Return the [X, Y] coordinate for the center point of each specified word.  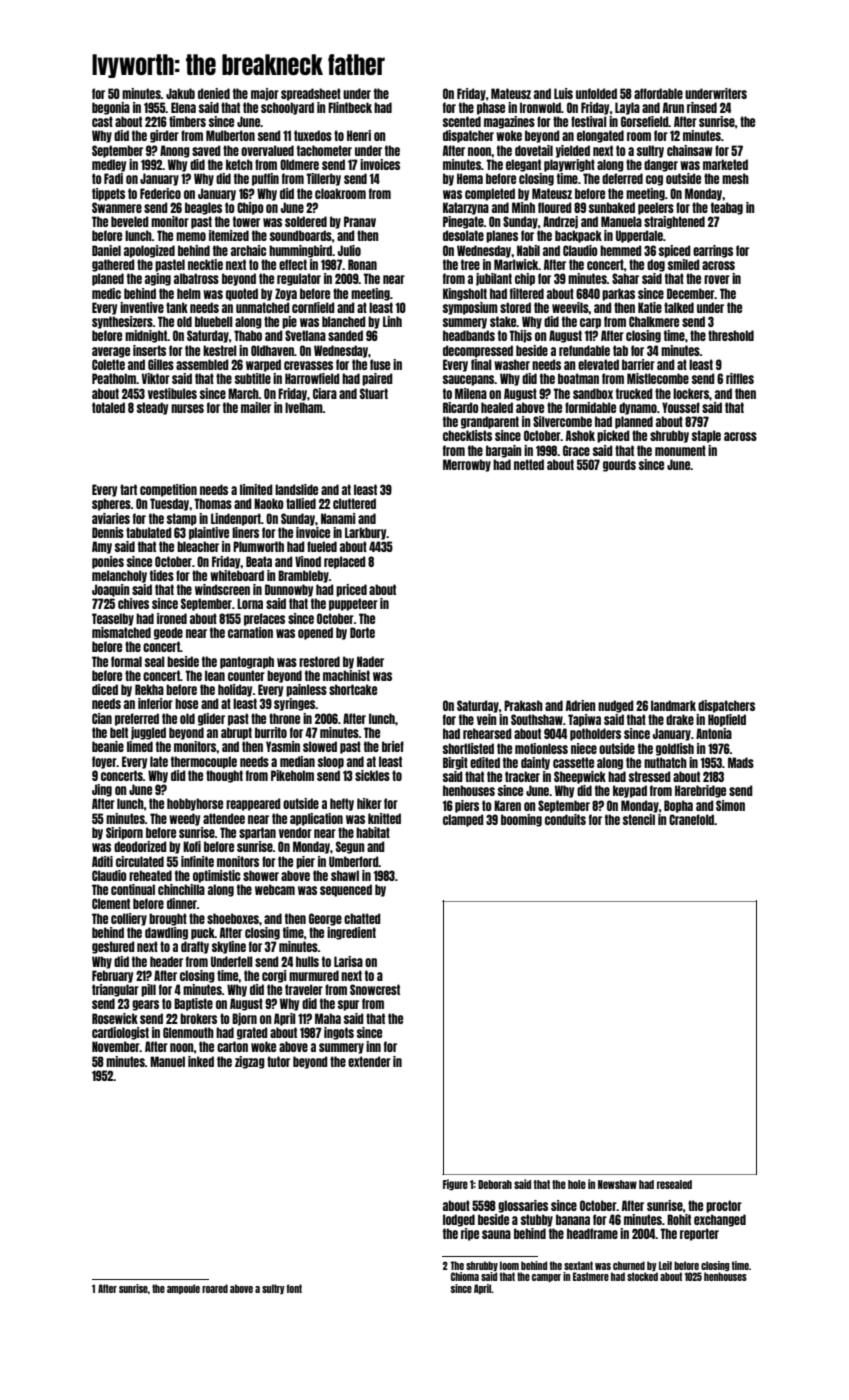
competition [168, 490]
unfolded [596, 93]
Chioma [465, 1276]
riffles [740, 378]
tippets [108, 194]
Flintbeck [350, 107]
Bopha [678, 806]
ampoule [183, 1289]
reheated [150, 875]
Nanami [338, 518]
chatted [362, 918]
